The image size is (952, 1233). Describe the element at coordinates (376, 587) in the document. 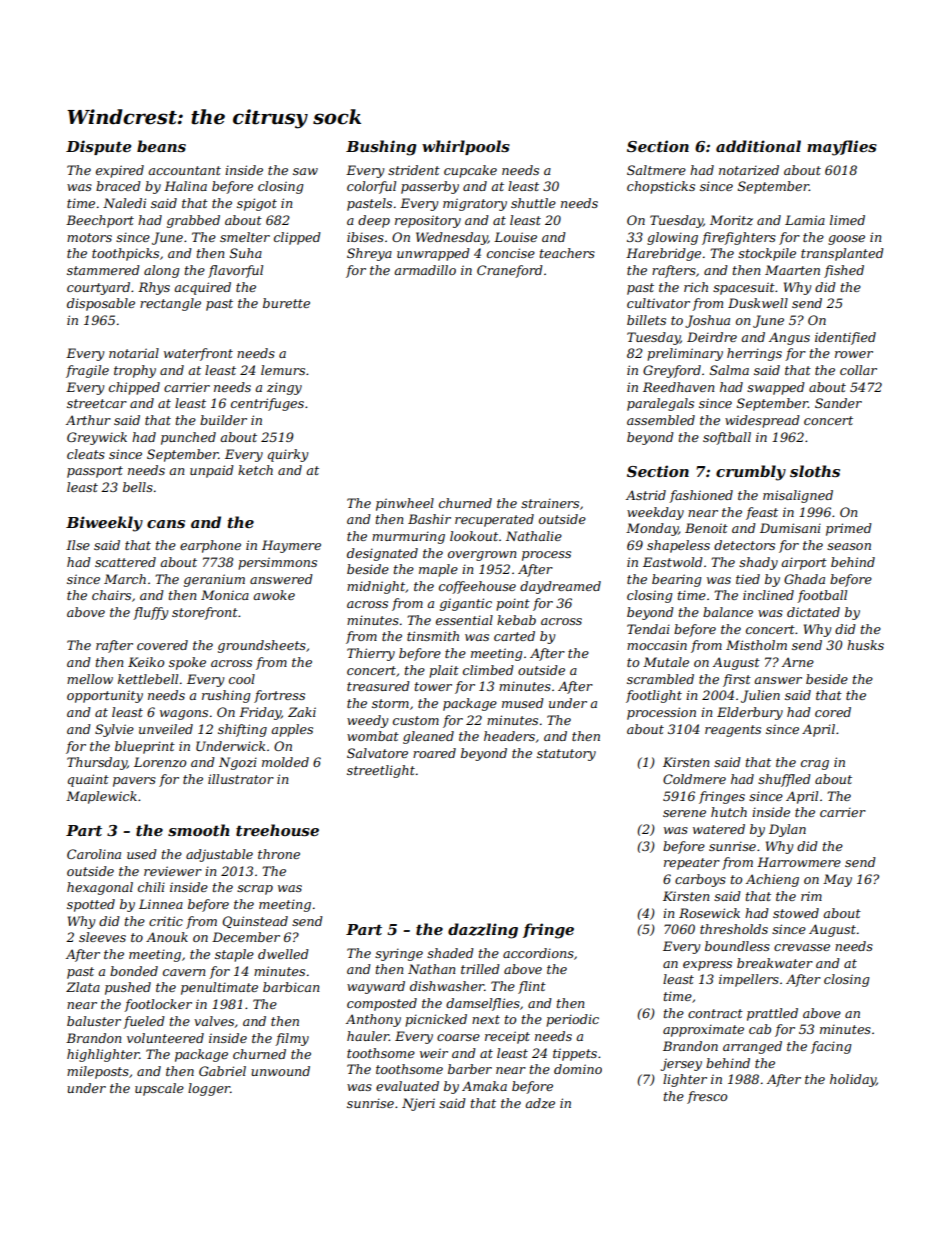

I see `midnight` at that location.
